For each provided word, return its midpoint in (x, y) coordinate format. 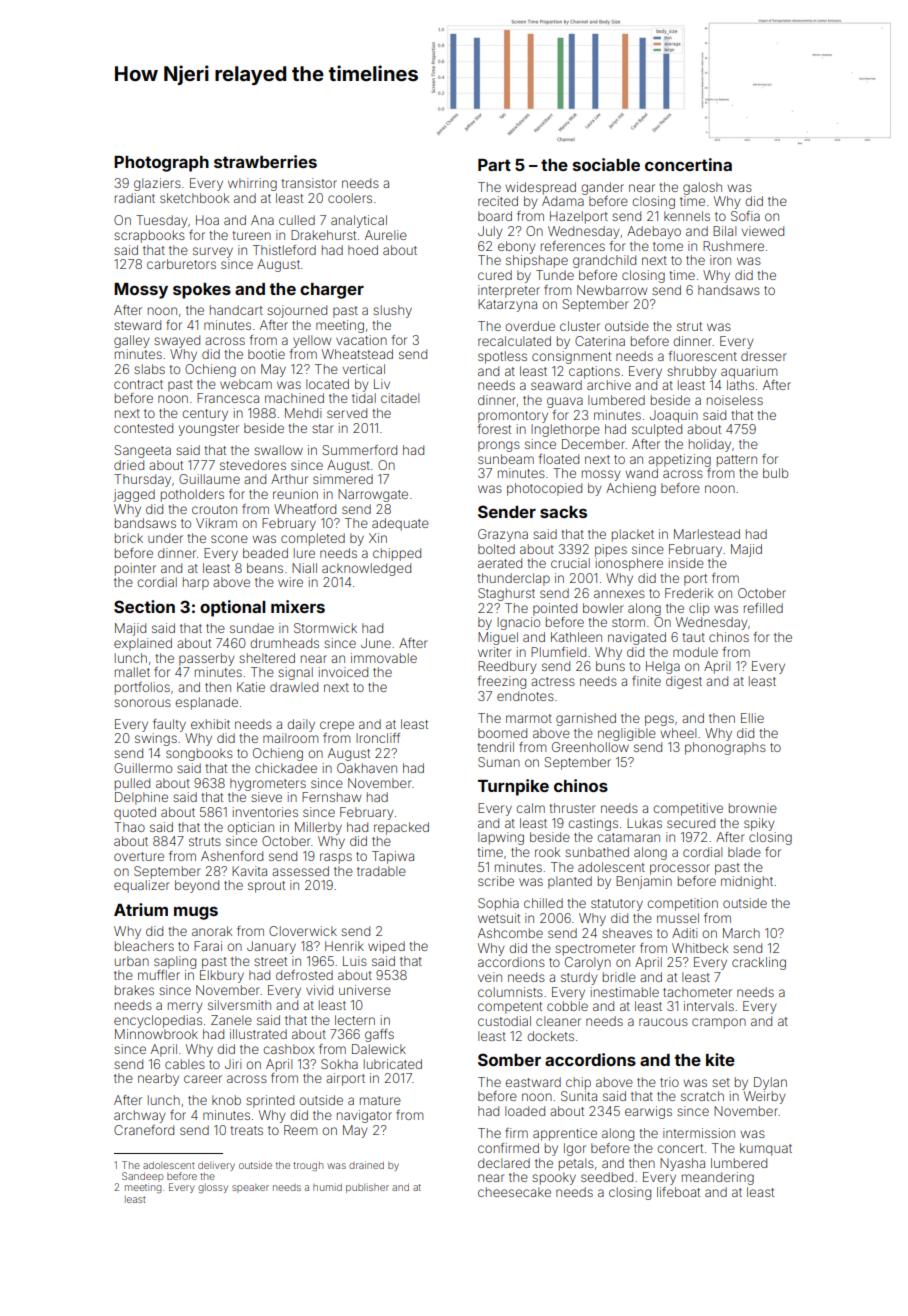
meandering (718, 1178)
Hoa (207, 220)
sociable (606, 164)
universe (365, 990)
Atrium (141, 909)
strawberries (265, 161)
